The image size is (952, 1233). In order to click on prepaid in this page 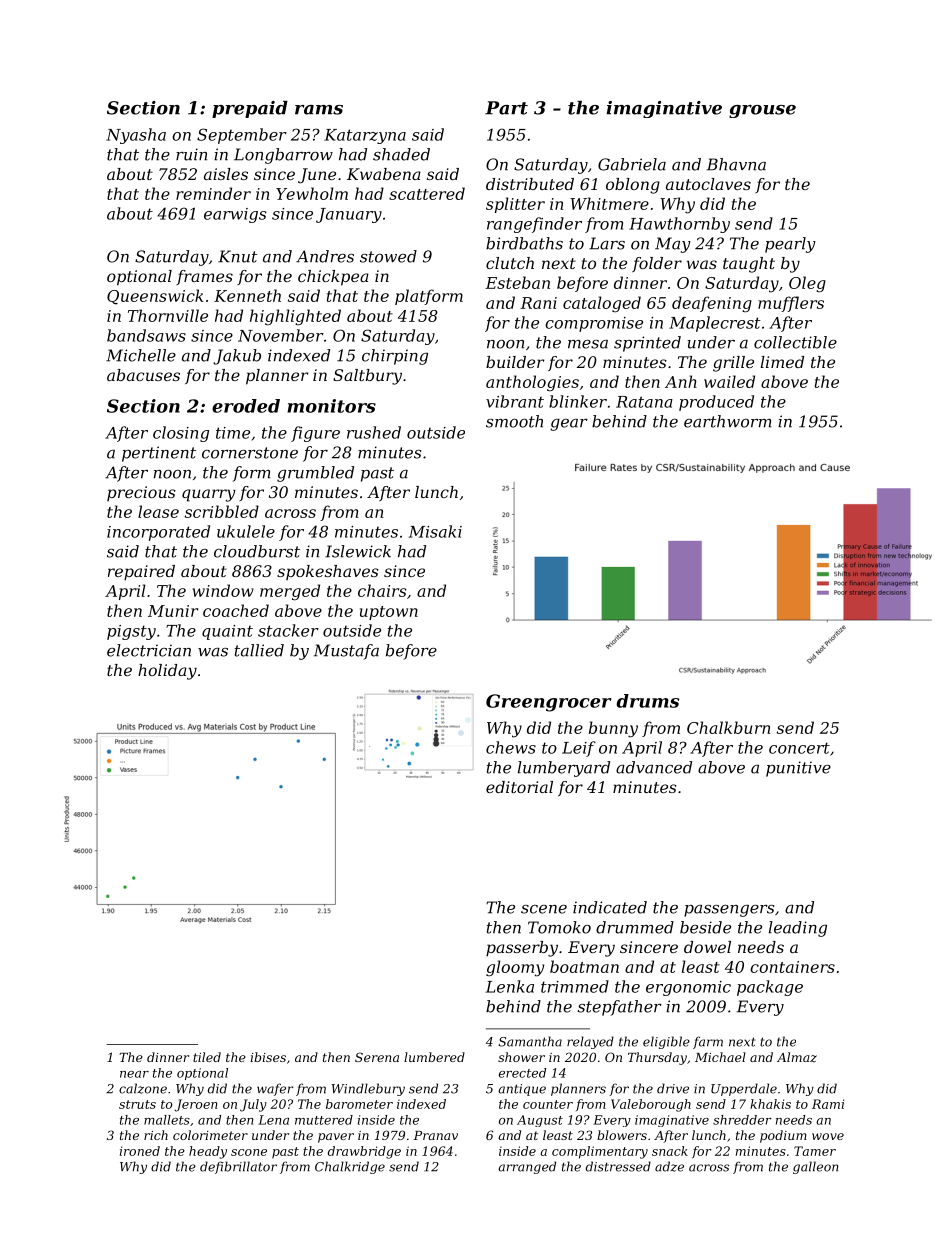, I will do `click(250, 109)`.
